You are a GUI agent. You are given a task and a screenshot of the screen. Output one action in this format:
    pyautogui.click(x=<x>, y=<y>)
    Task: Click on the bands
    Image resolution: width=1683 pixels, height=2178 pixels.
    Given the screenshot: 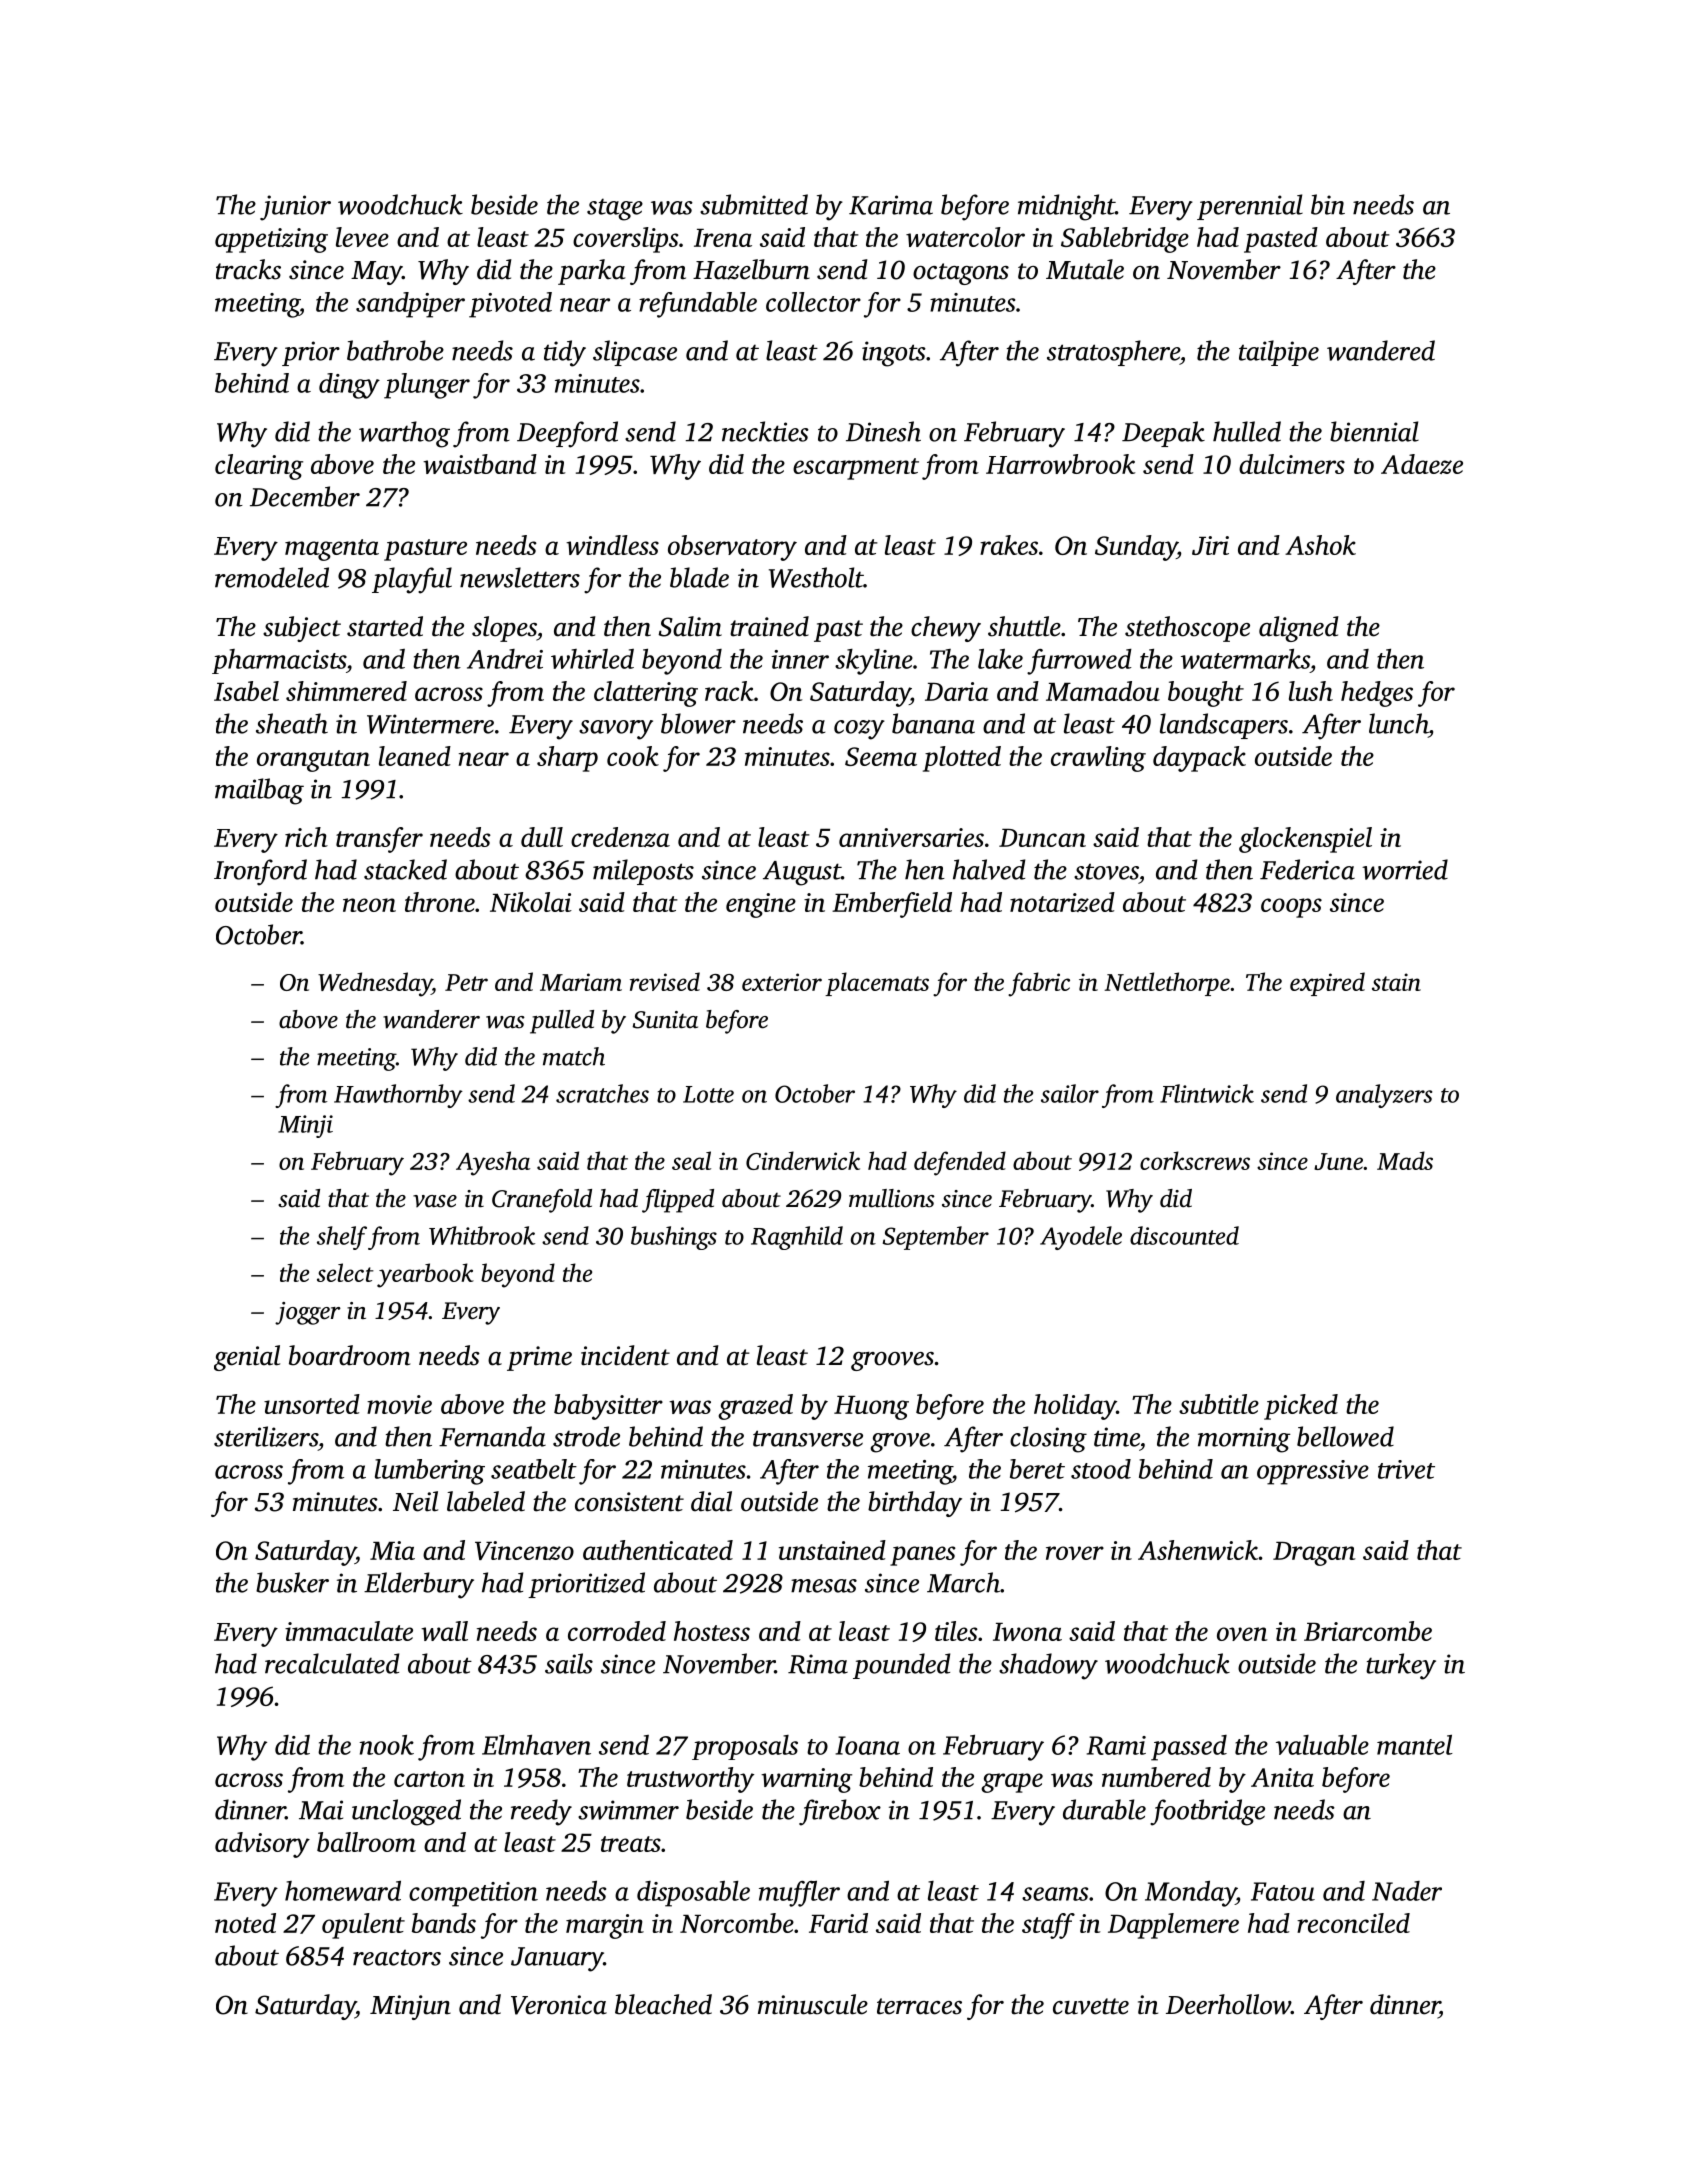 What is the action you would take?
    pyautogui.click(x=444, y=1923)
